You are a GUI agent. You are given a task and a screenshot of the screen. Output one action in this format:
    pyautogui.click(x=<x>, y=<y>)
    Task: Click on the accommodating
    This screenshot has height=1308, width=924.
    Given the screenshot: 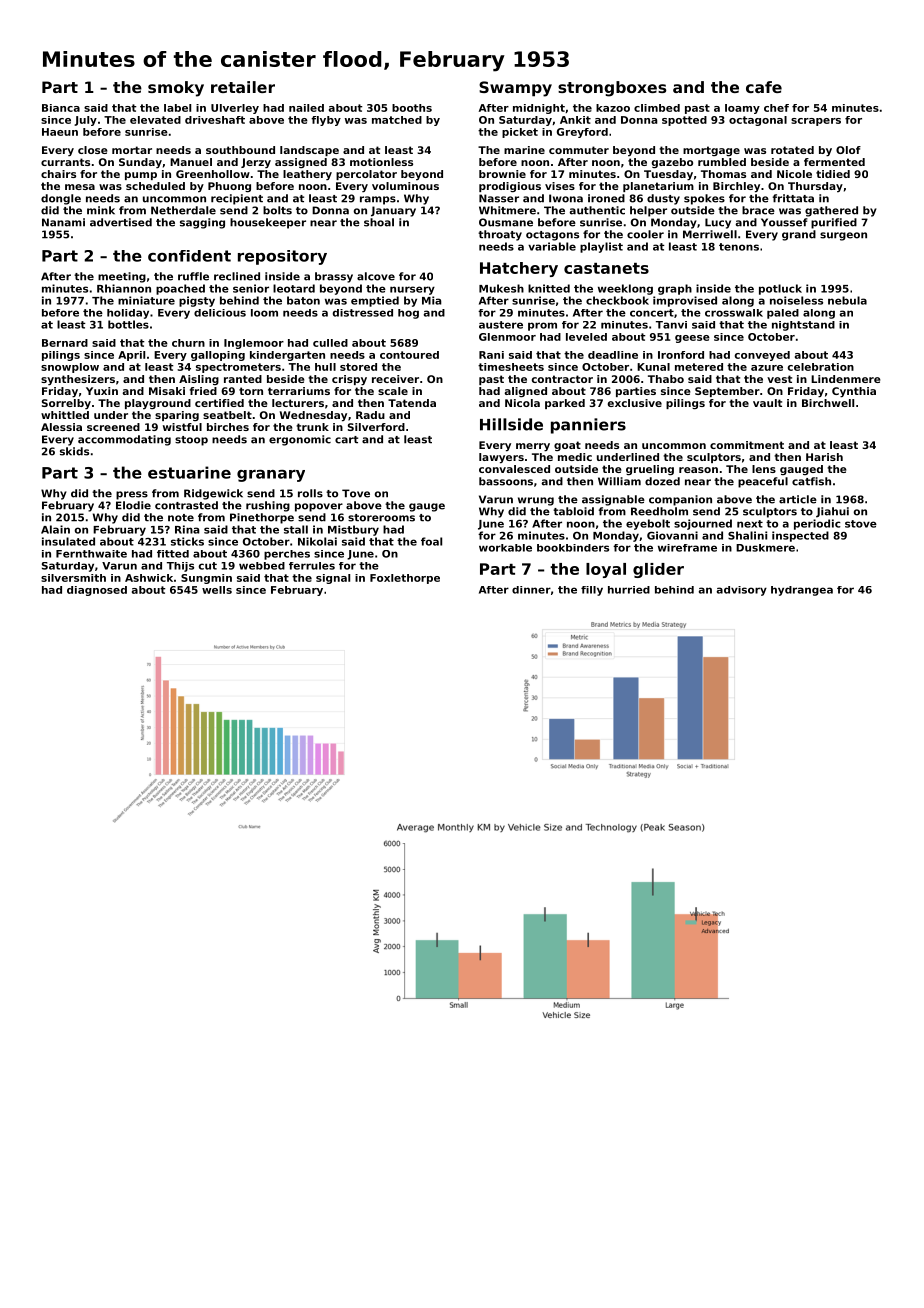 What is the action you would take?
    pyautogui.click(x=124, y=440)
